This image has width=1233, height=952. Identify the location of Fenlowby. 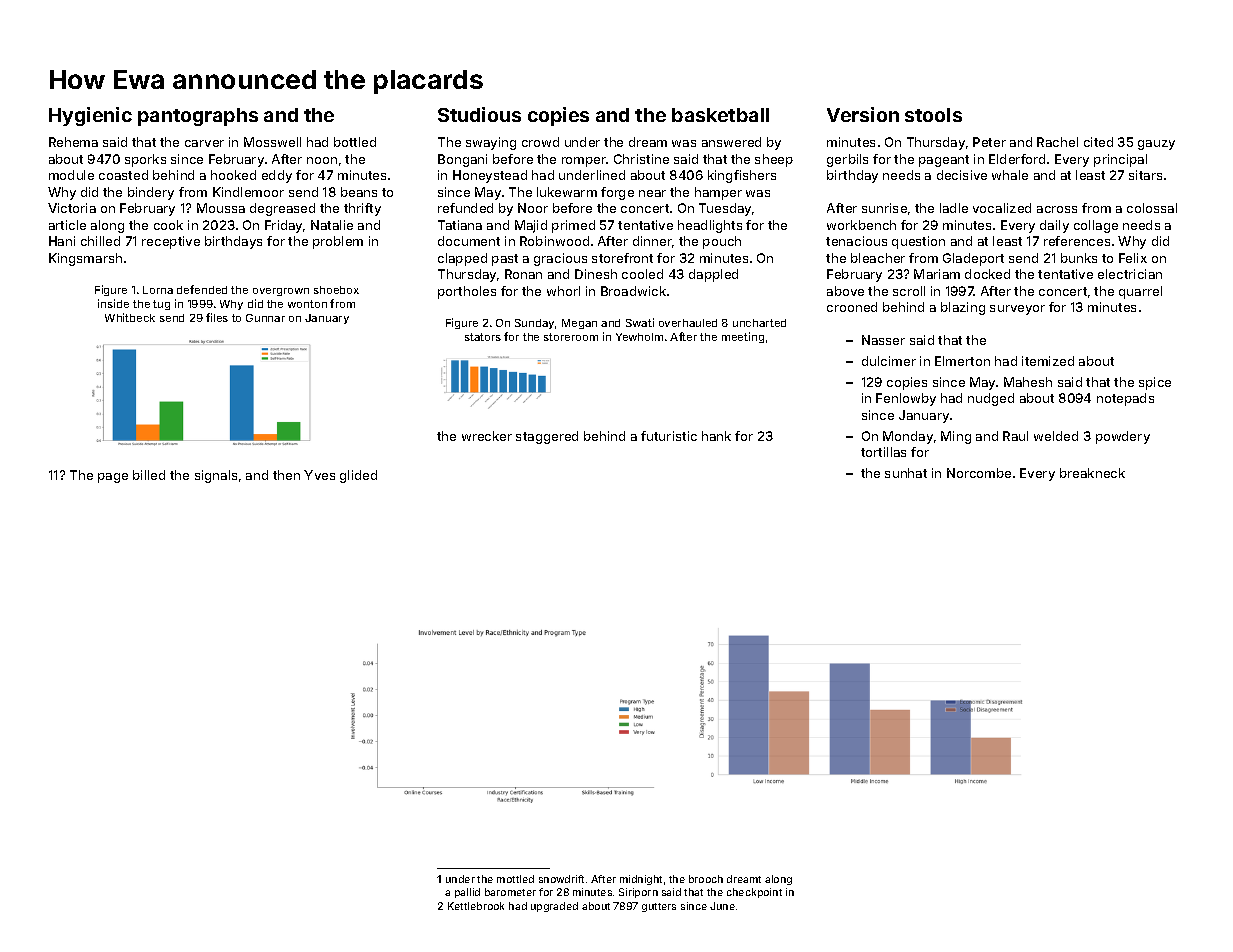
(906, 399).
